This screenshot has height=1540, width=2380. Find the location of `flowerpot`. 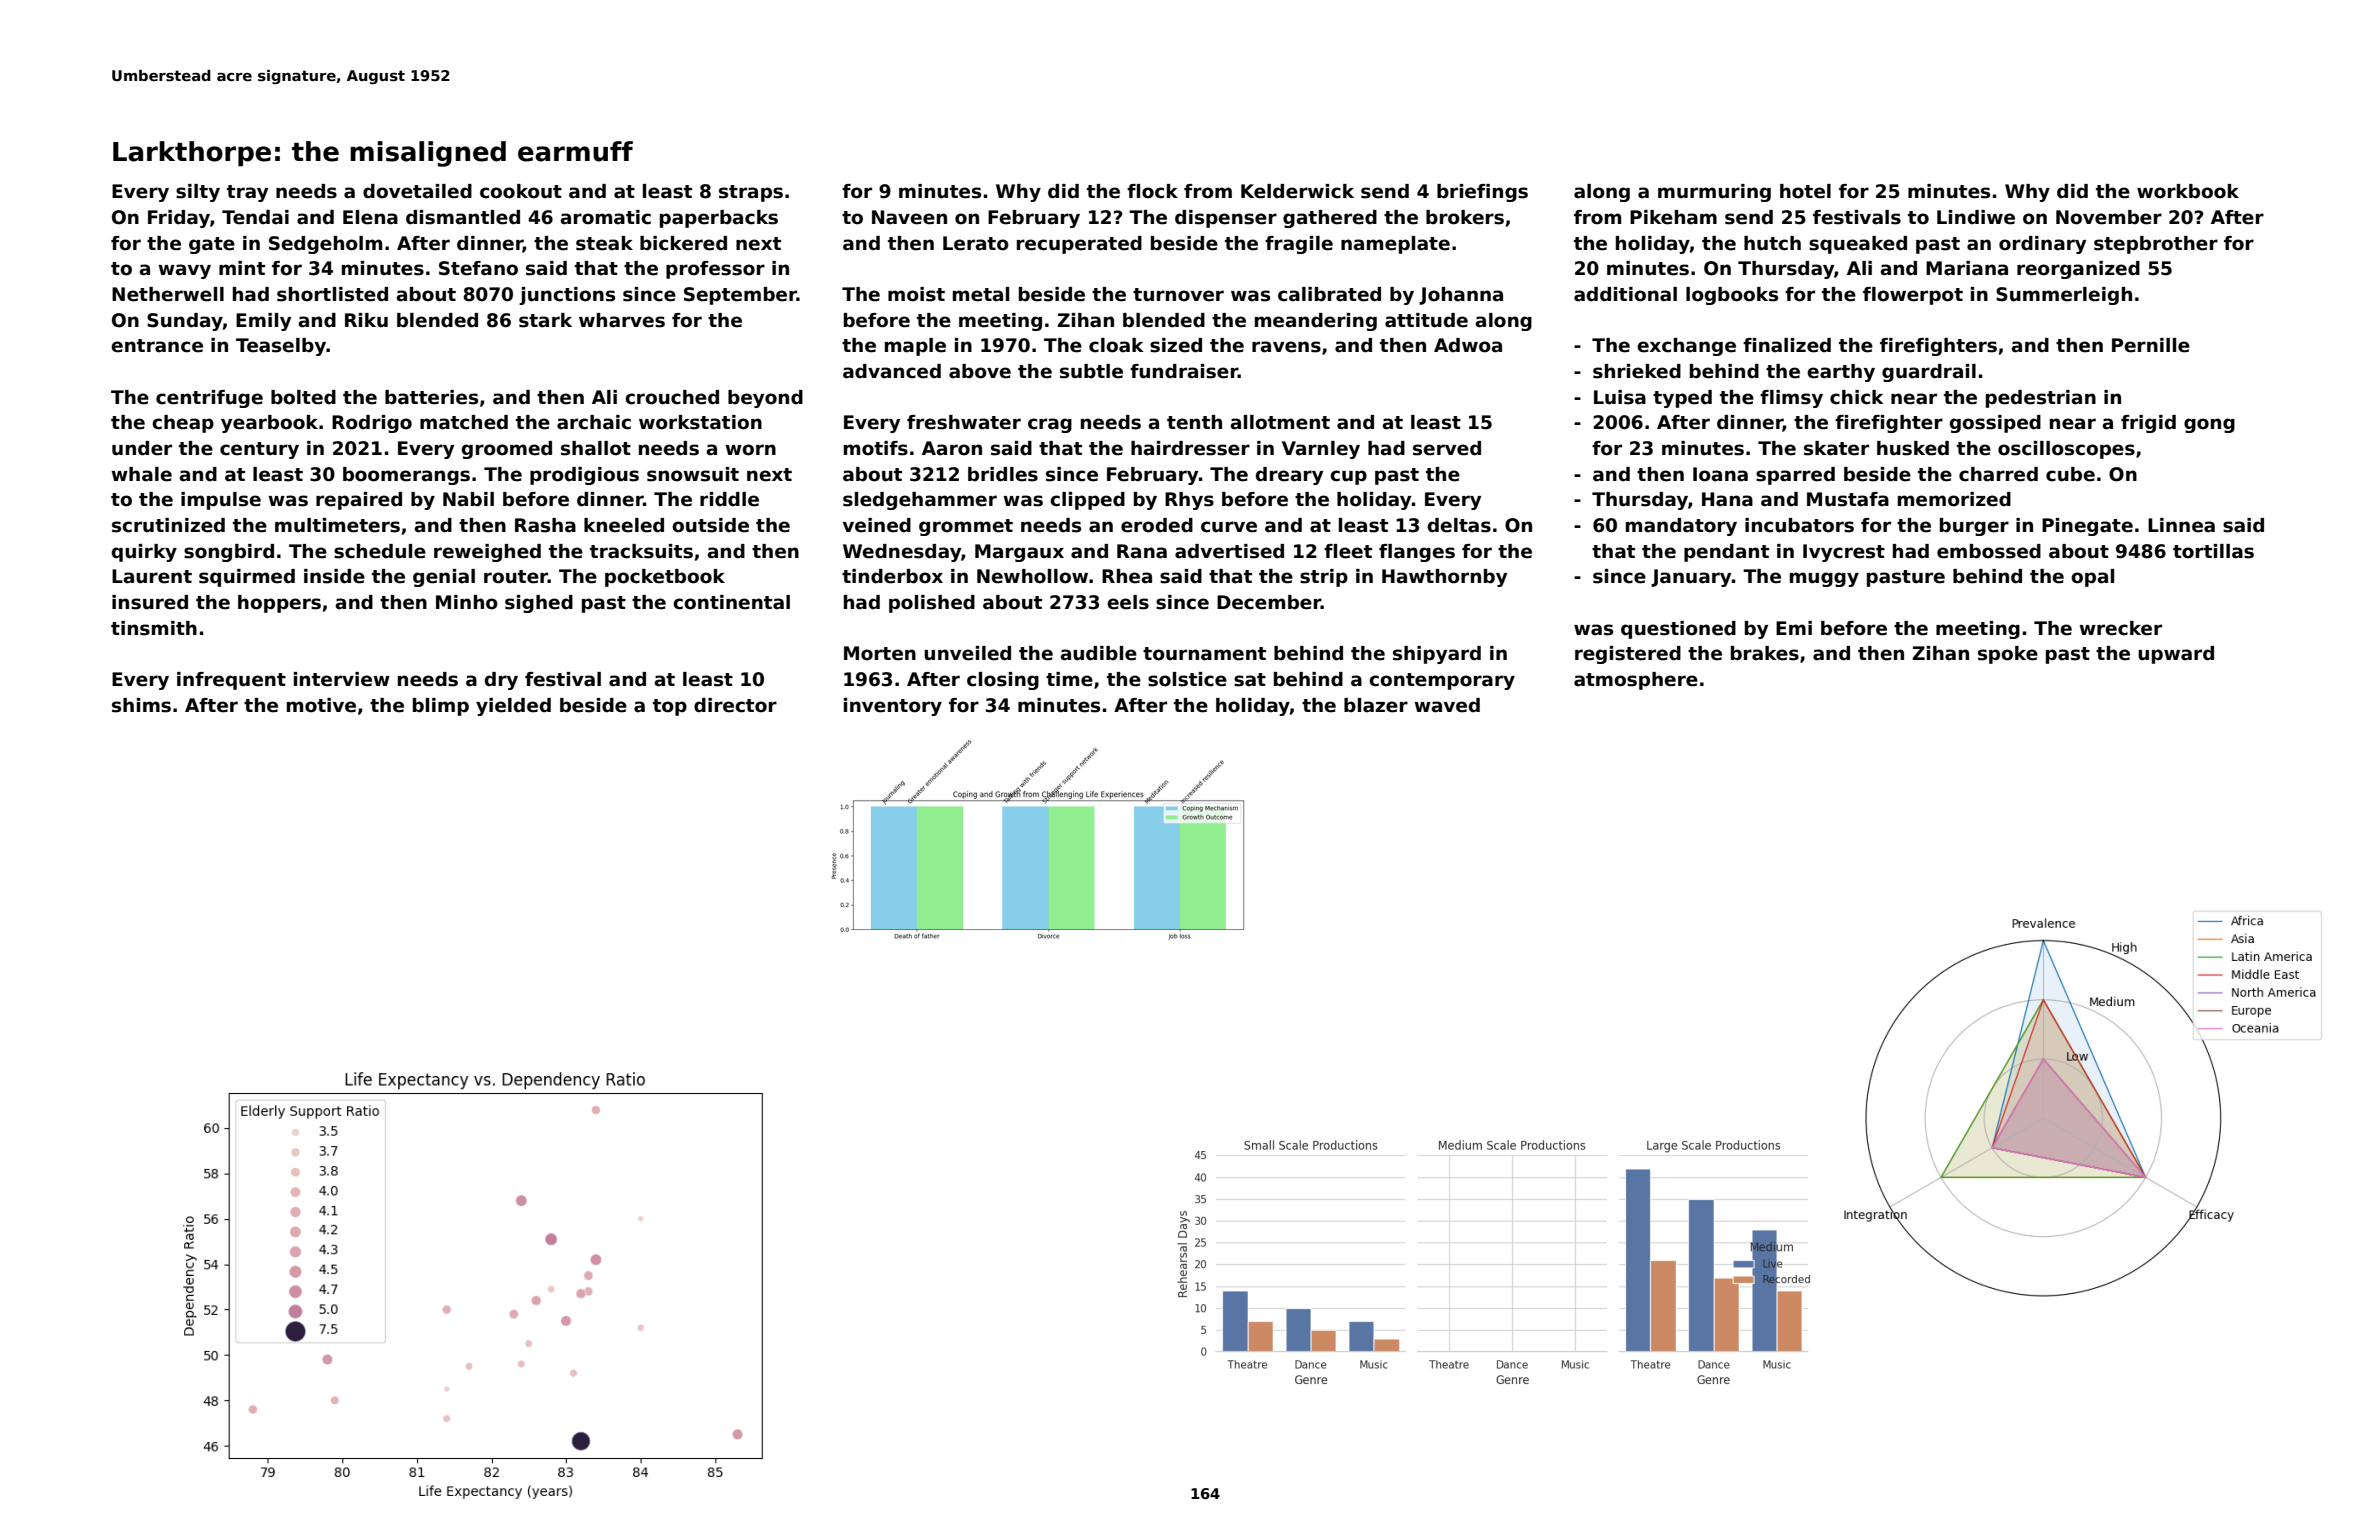

flowerpot is located at coordinates (1913, 296).
